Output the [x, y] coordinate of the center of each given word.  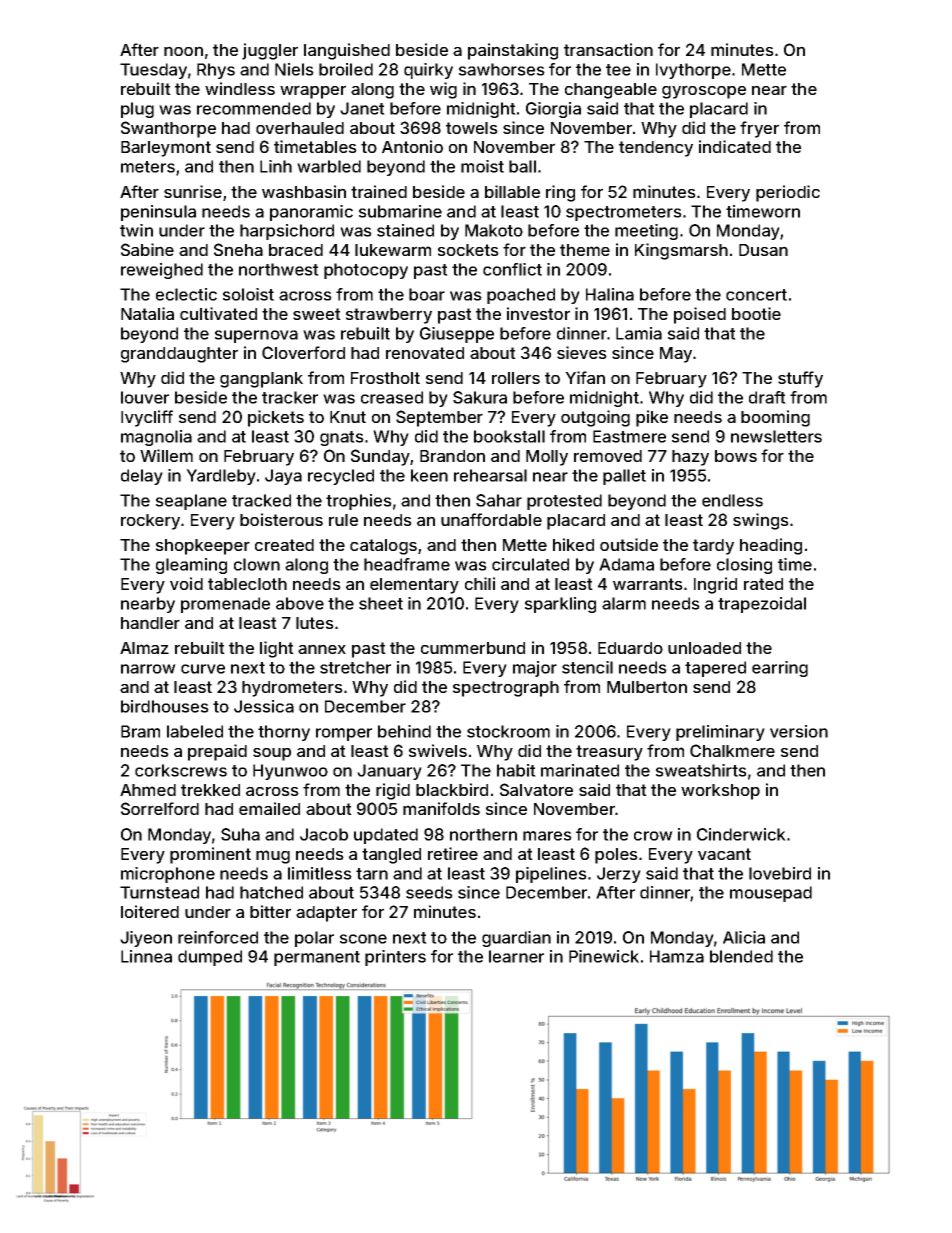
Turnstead [159, 892]
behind [404, 731]
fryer [759, 129]
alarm [624, 603]
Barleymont [166, 149]
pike [652, 418]
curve [203, 669]
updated [386, 836]
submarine [400, 211]
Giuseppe [457, 335]
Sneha [238, 249]
